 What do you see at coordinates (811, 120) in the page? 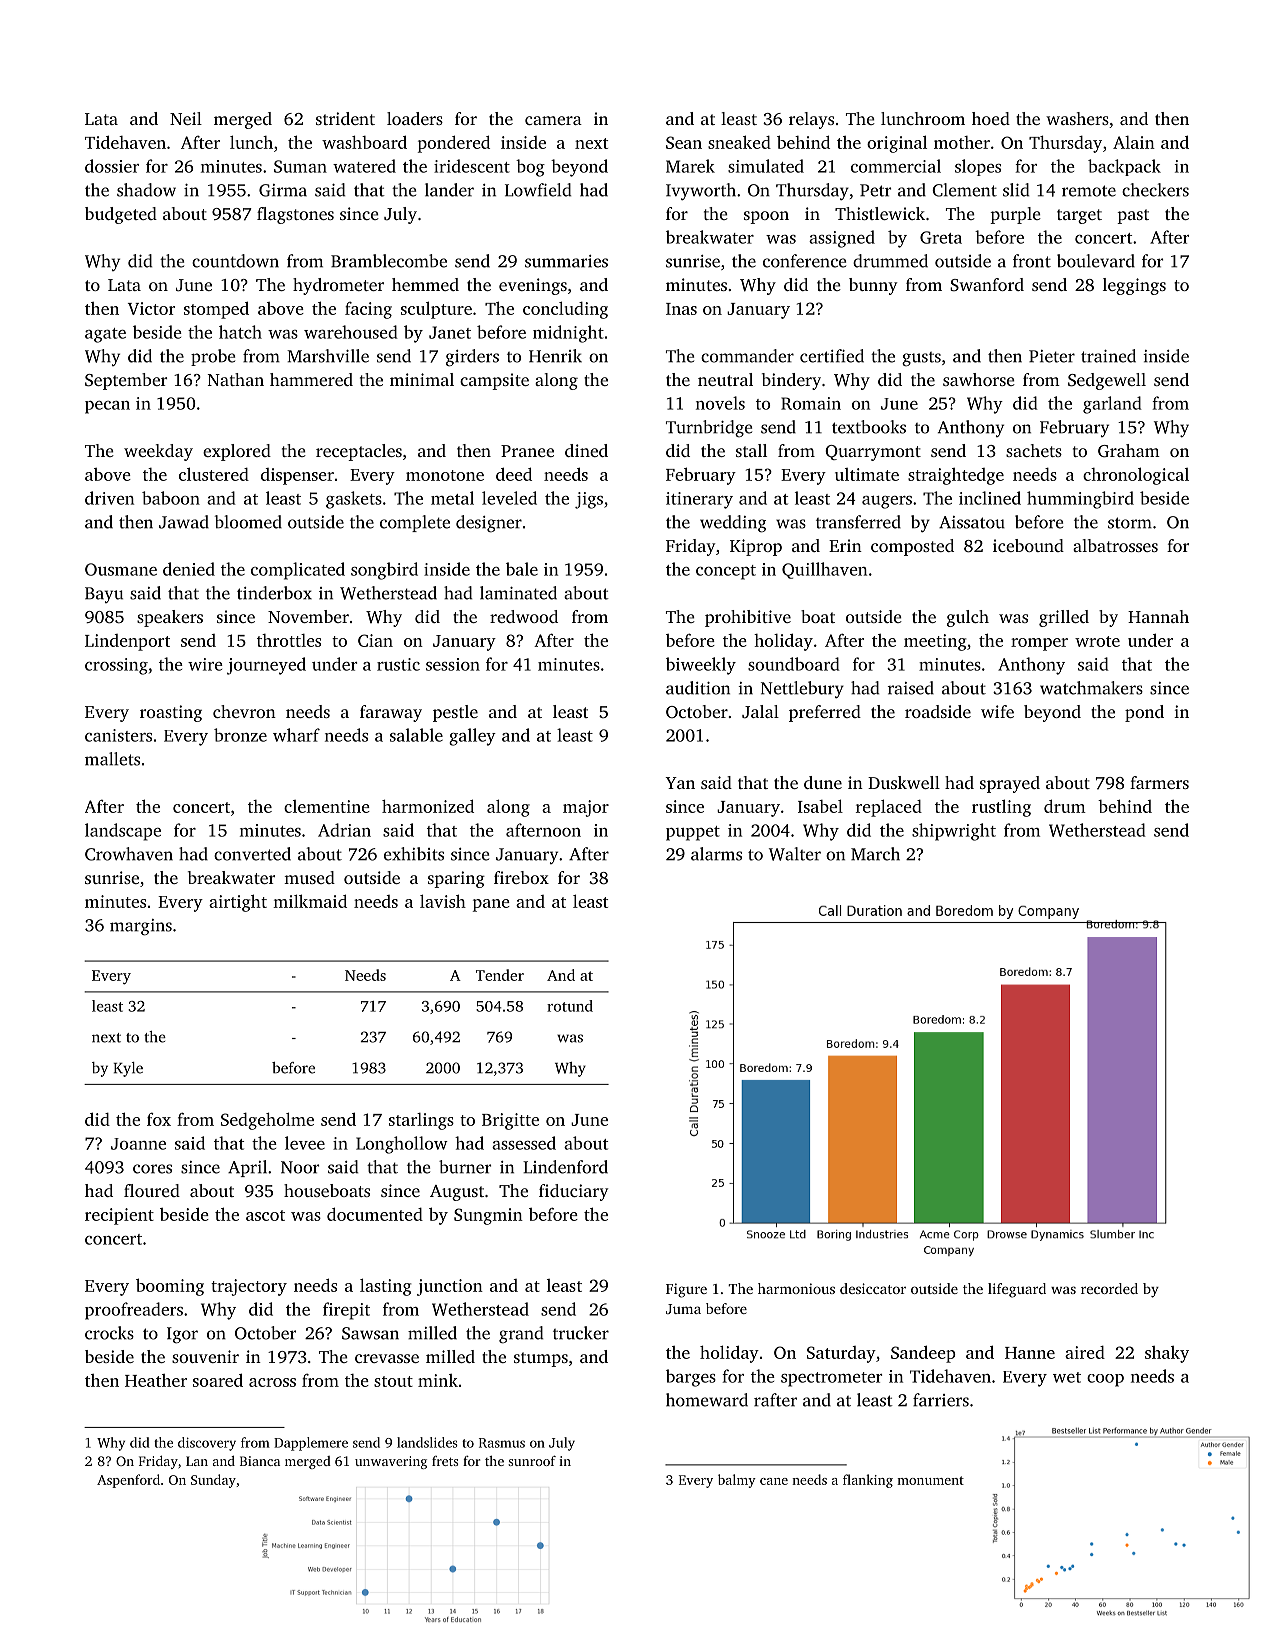
I see `relays` at bounding box center [811, 120].
